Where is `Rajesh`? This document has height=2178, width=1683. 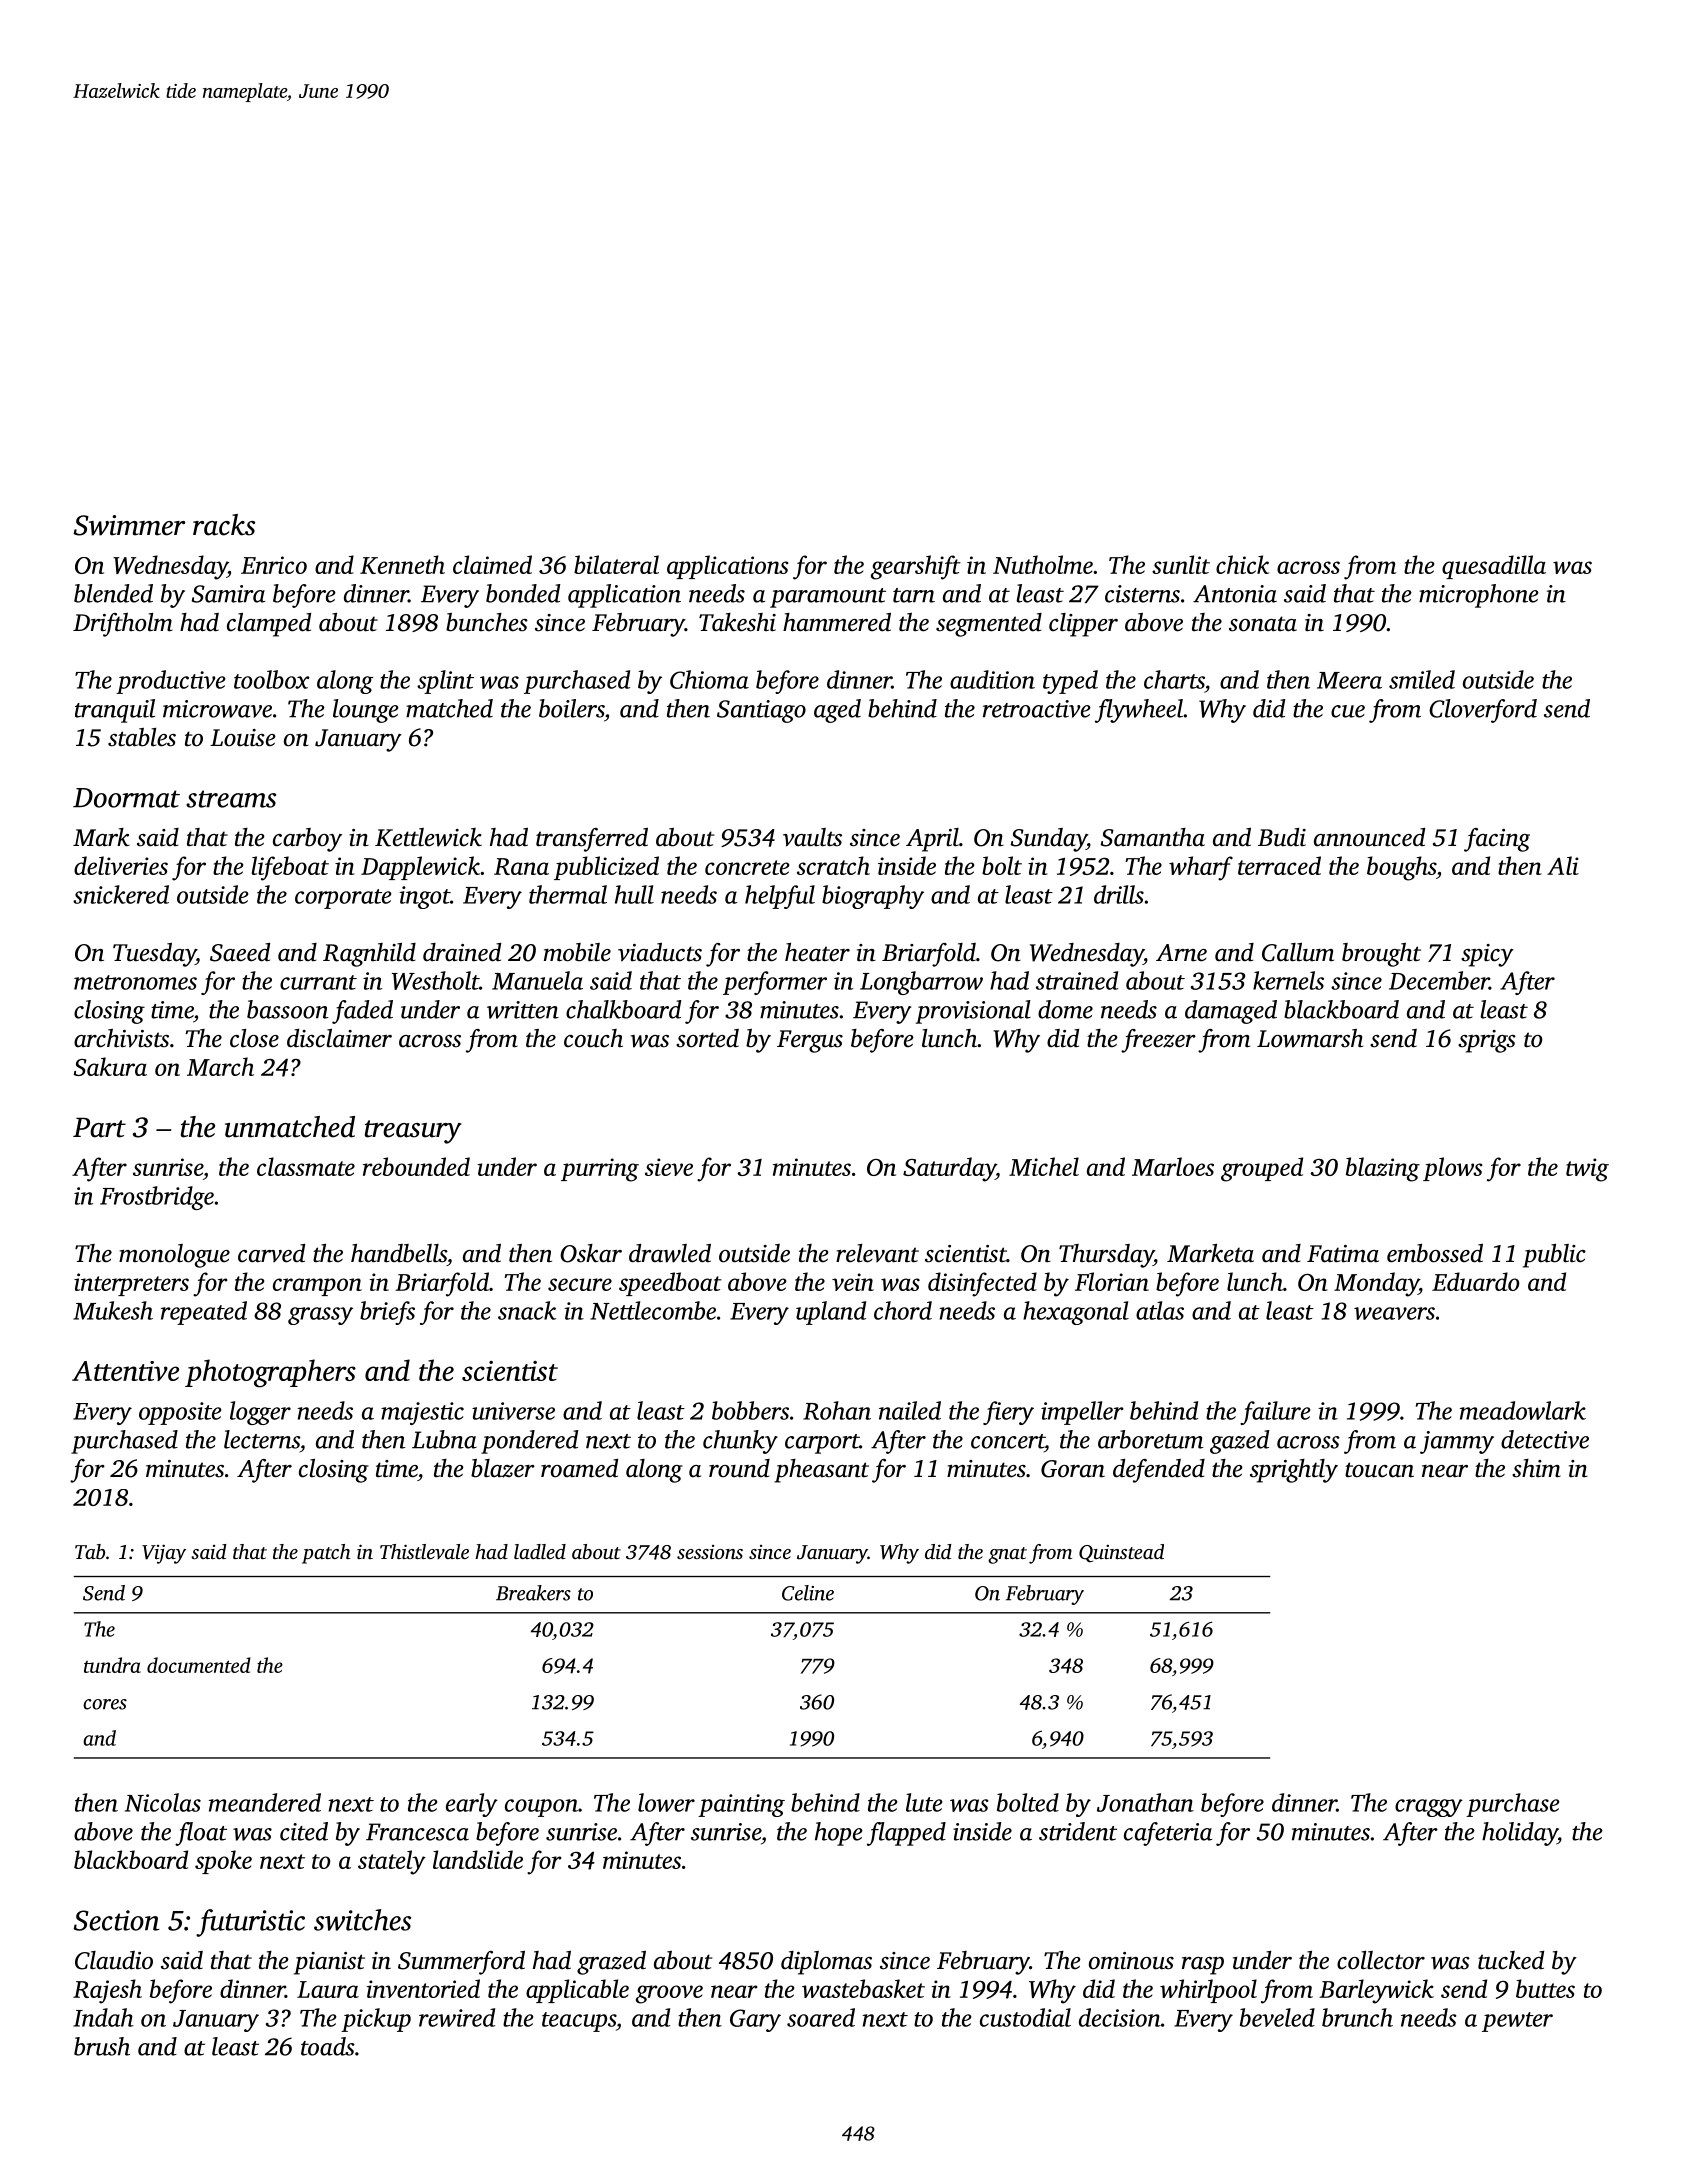 Rajesh is located at coordinates (107, 1991).
